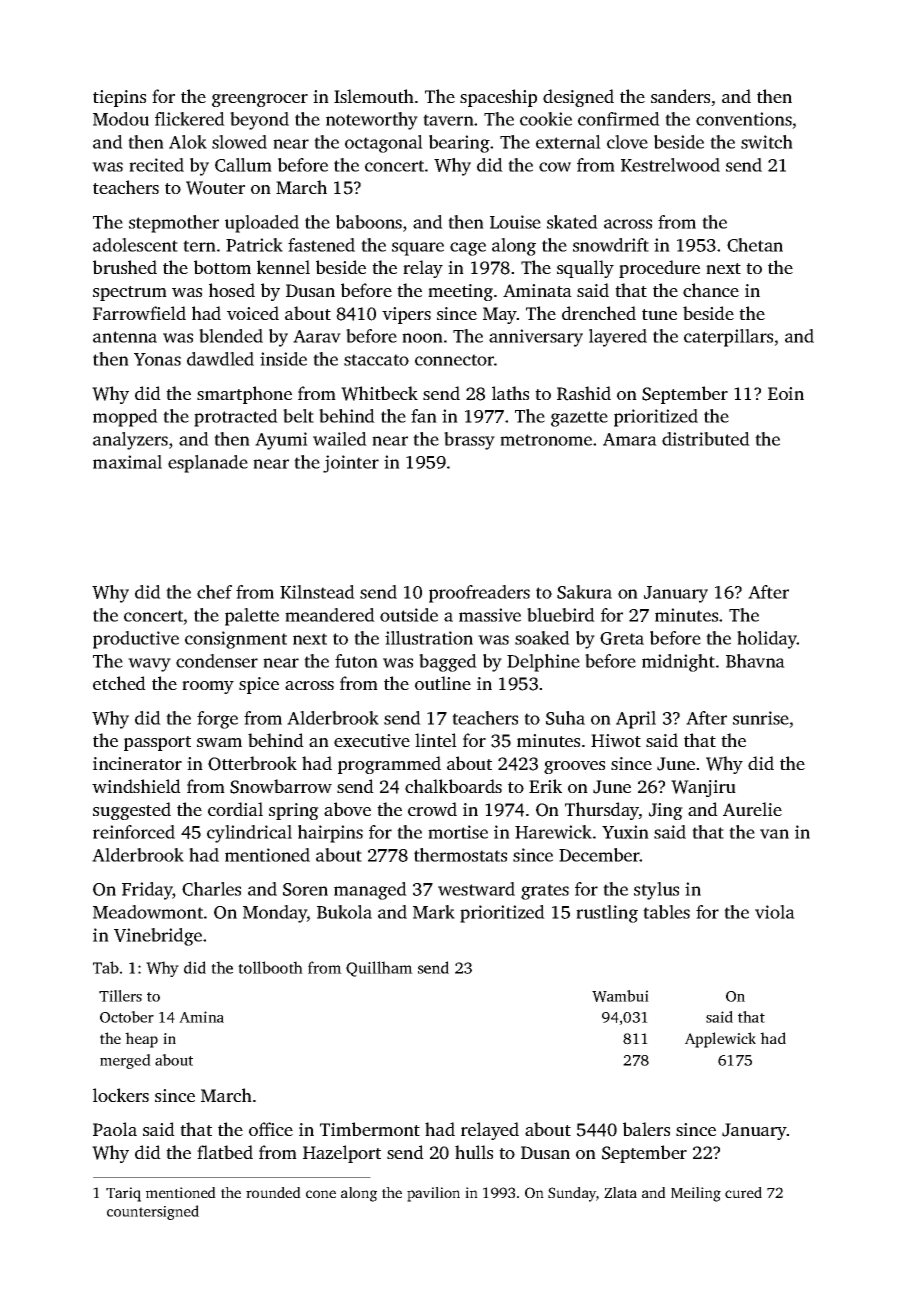 This screenshot has width=908, height=1316. I want to click on Modou, so click(121, 119).
